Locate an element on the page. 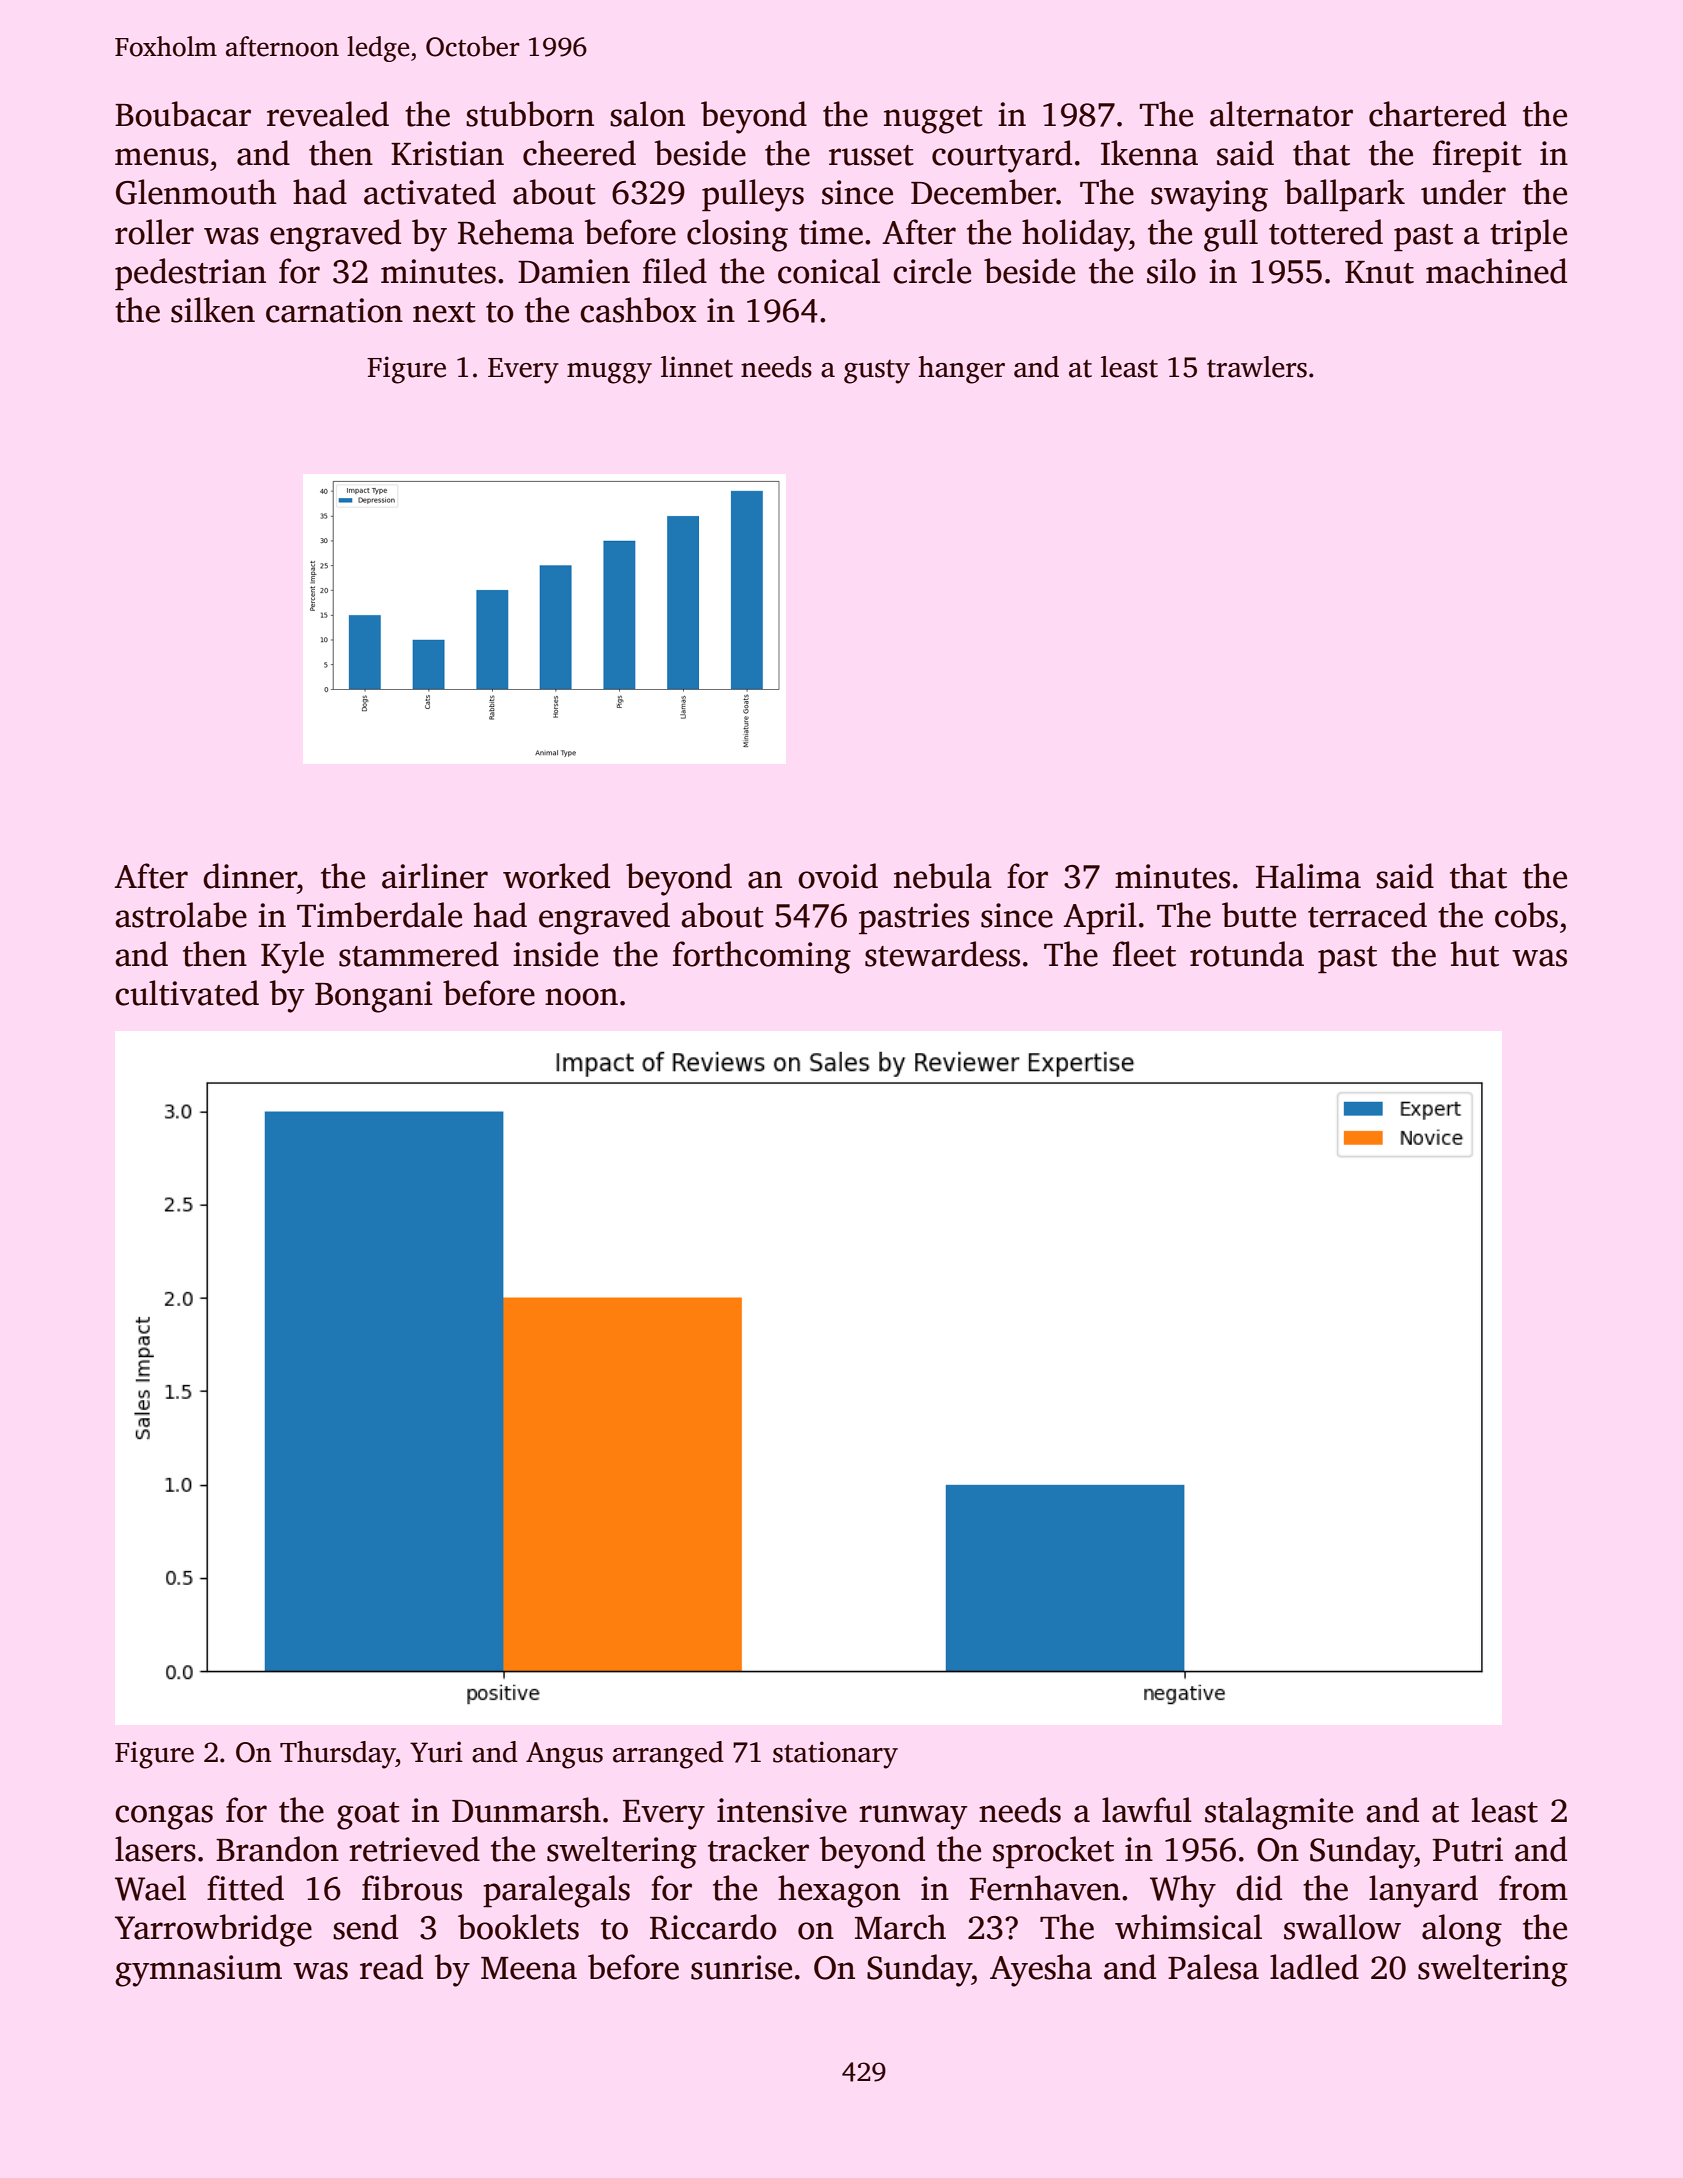  worked is located at coordinates (556, 876).
